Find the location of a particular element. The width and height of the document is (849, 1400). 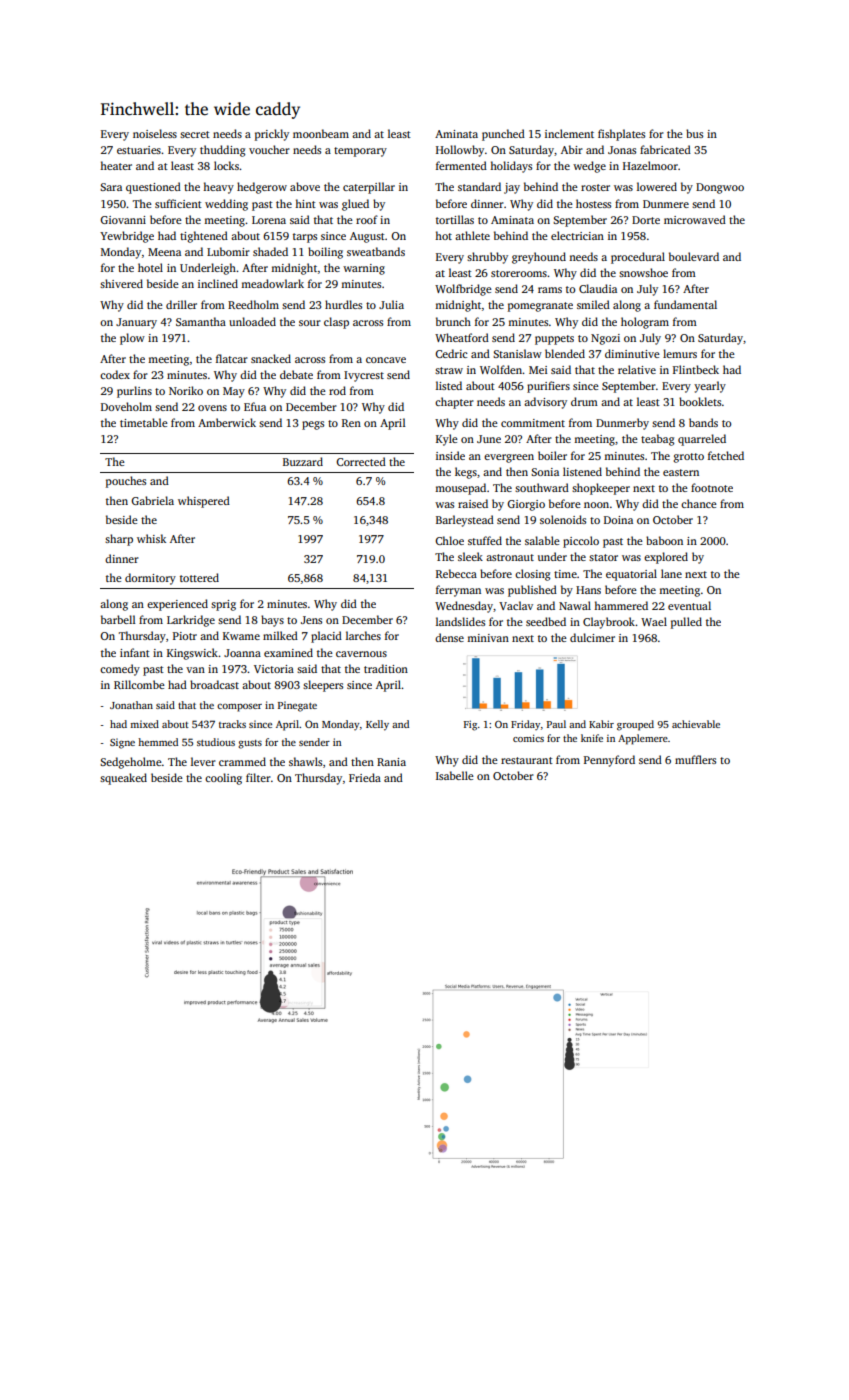

Frieda is located at coordinates (365, 777).
